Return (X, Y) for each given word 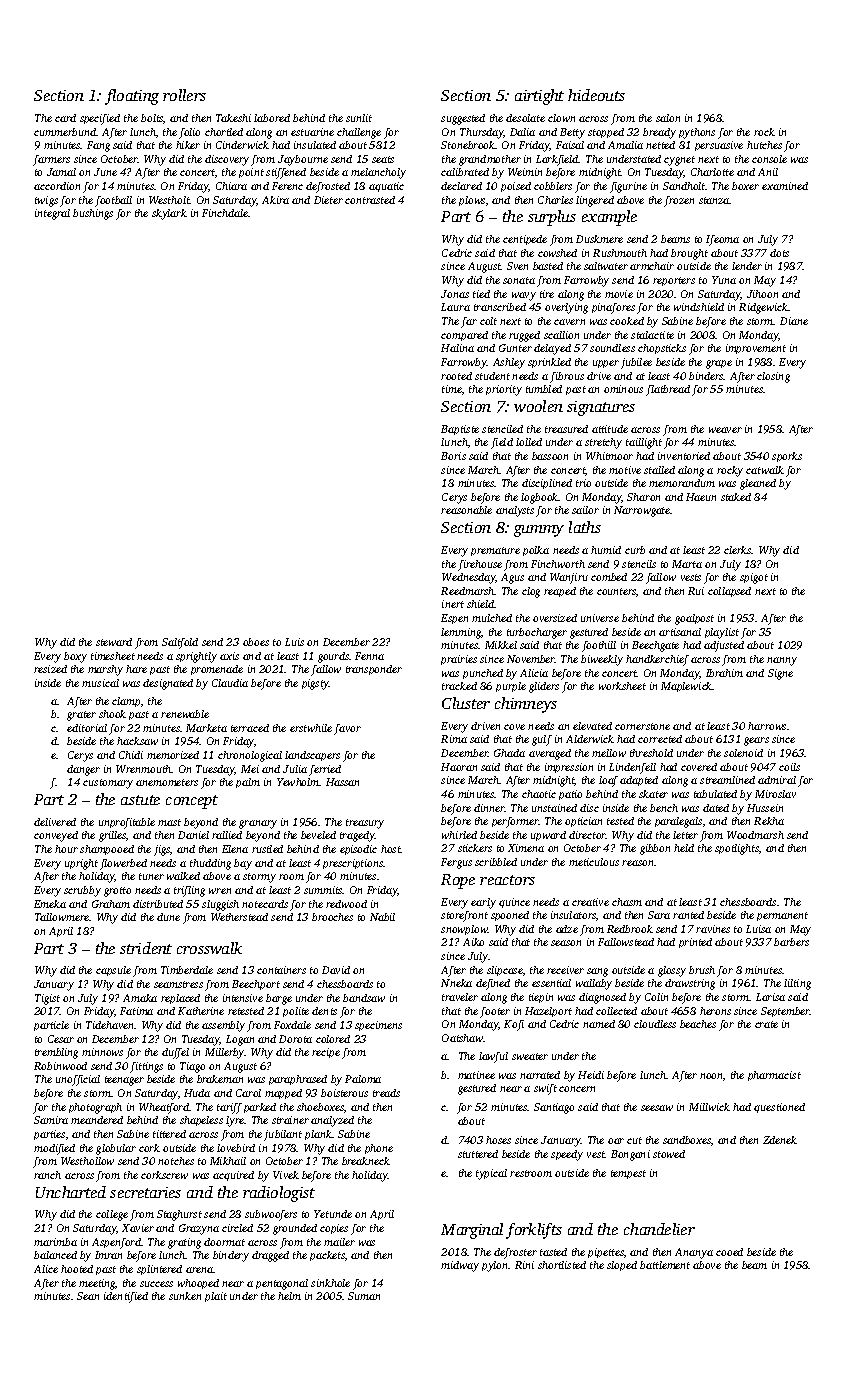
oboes (256, 642)
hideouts (596, 95)
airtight (539, 97)
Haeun (701, 497)
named (599, 1024)
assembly (223, 1026)
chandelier (659, 1229)
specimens (378, 1026)
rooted (456, 376)
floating (132, 97)
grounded (295, 1229)
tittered (169, 1134)
